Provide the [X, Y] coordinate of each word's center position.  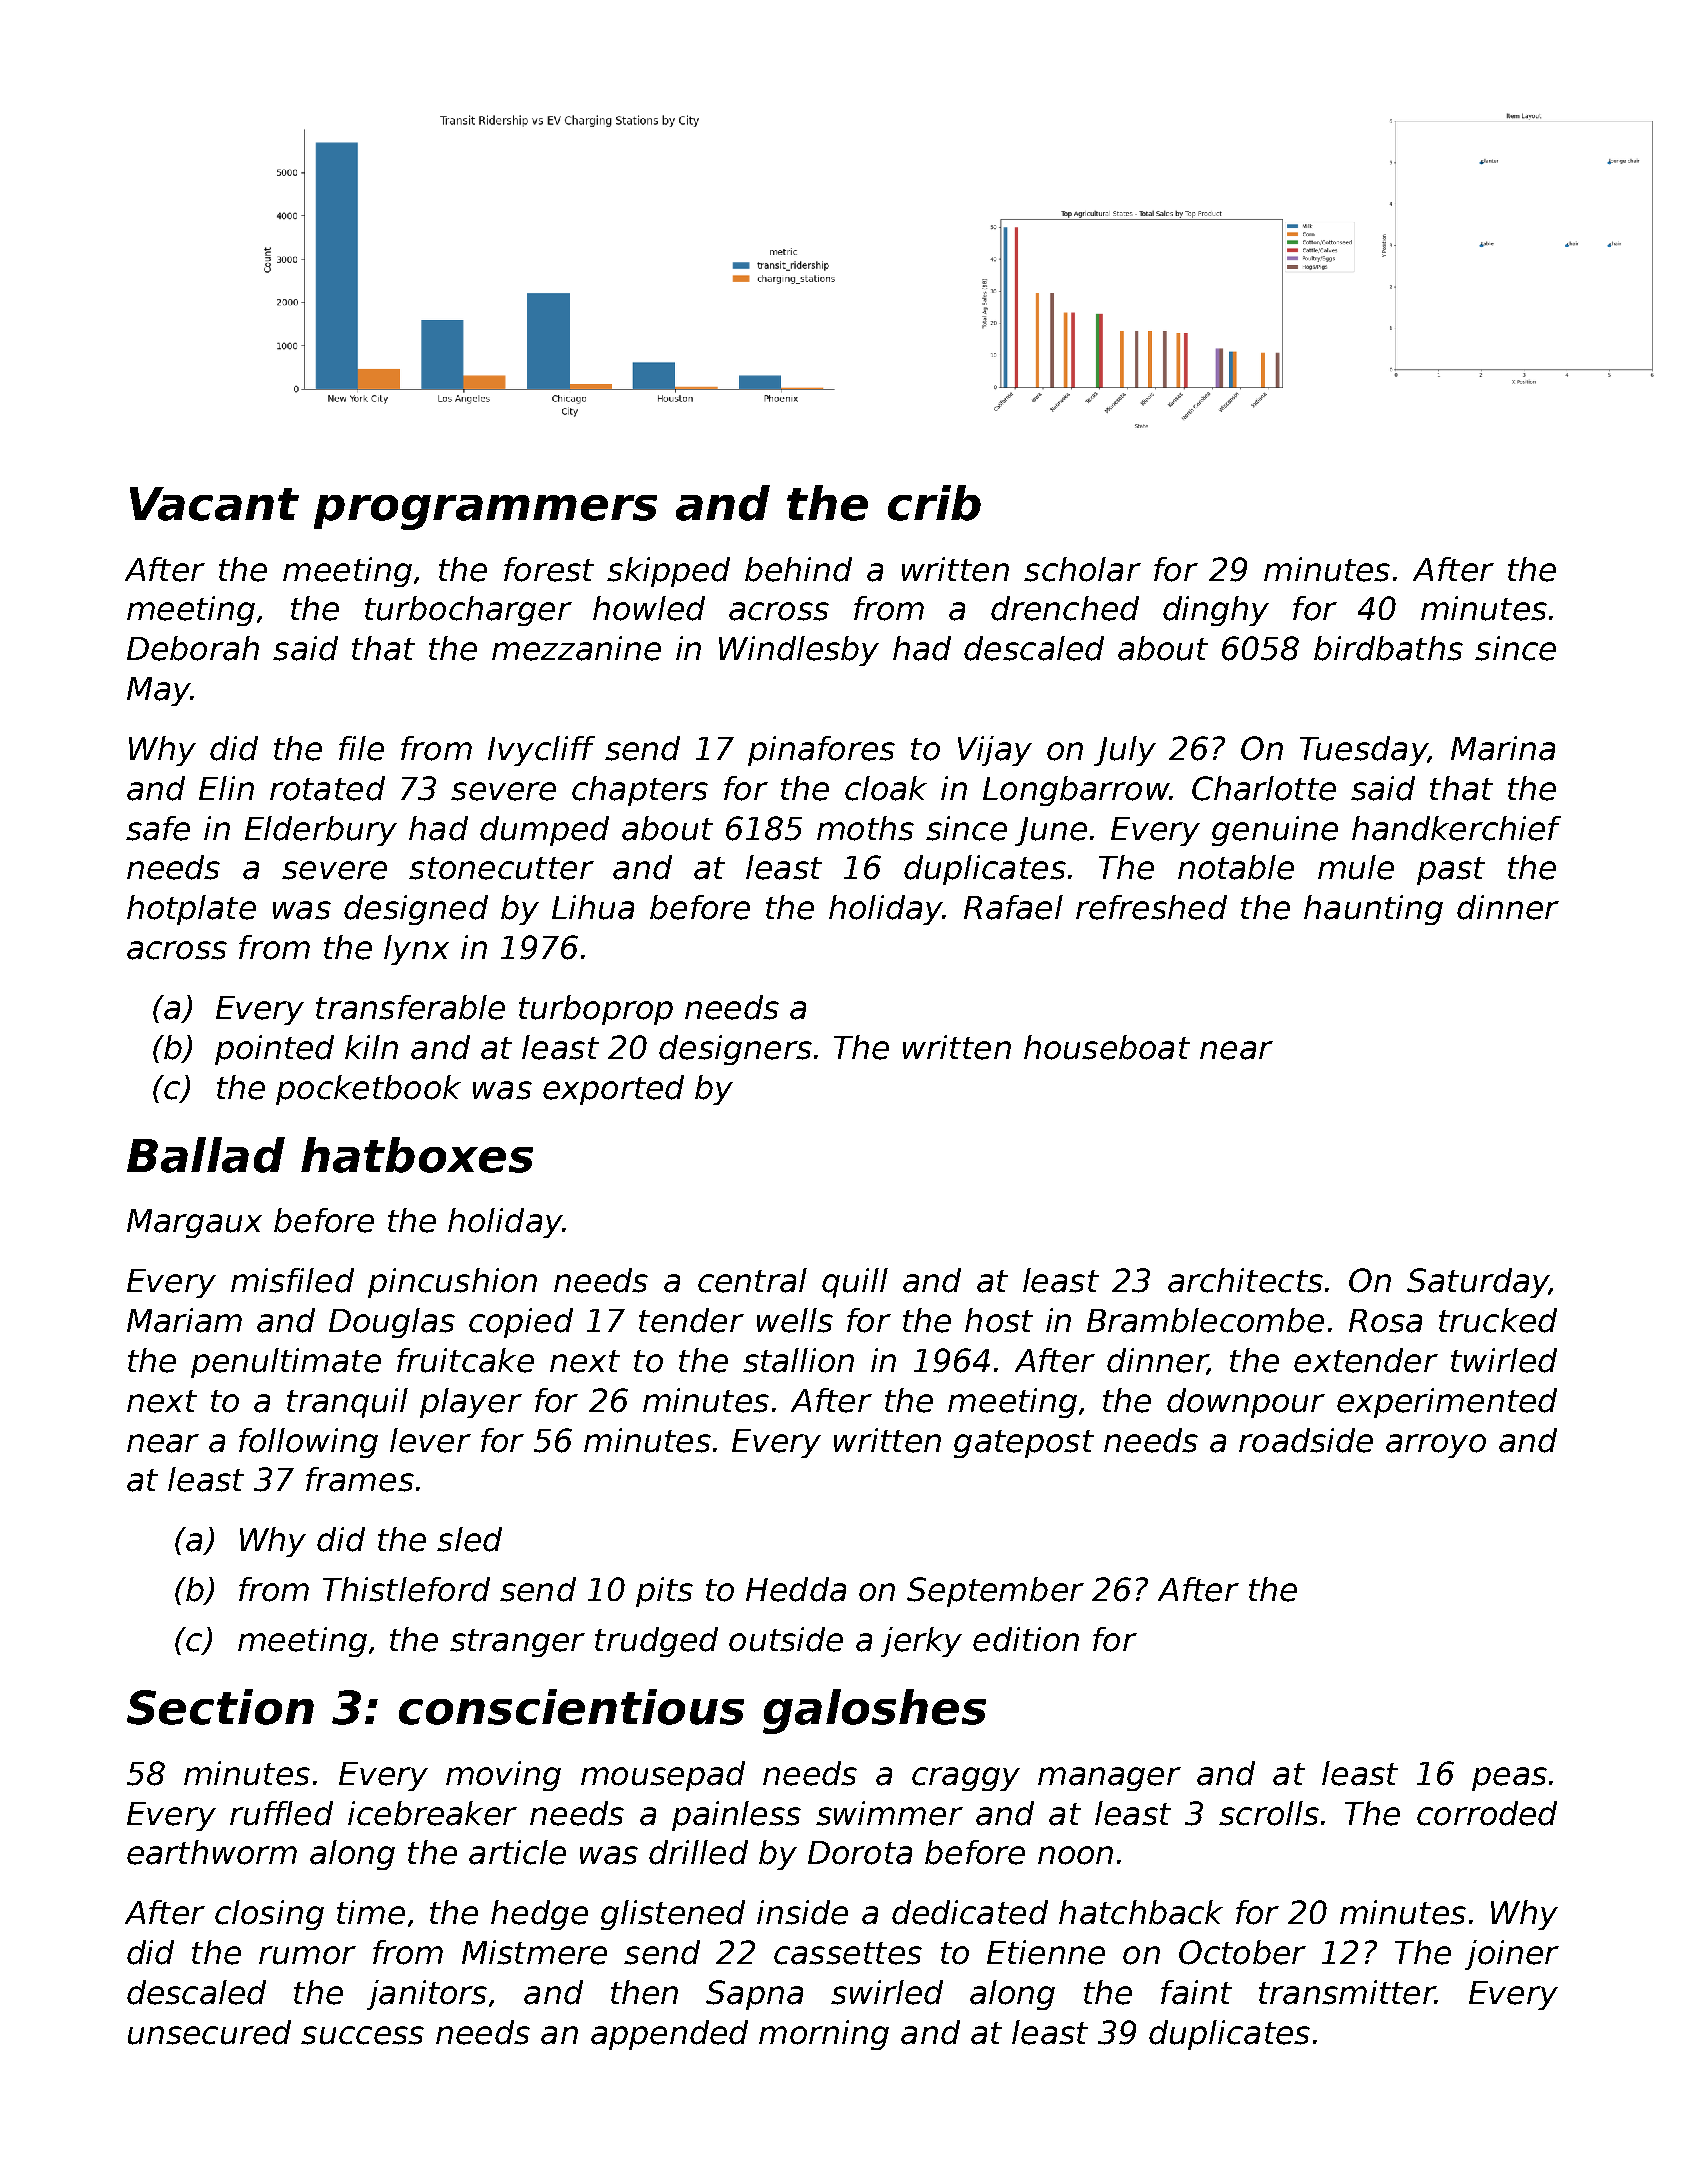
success [362, 2035]
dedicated [970, 1912]
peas [1509, 1779]
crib [934, 503]
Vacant [214, 504]
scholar [1082, 569]
